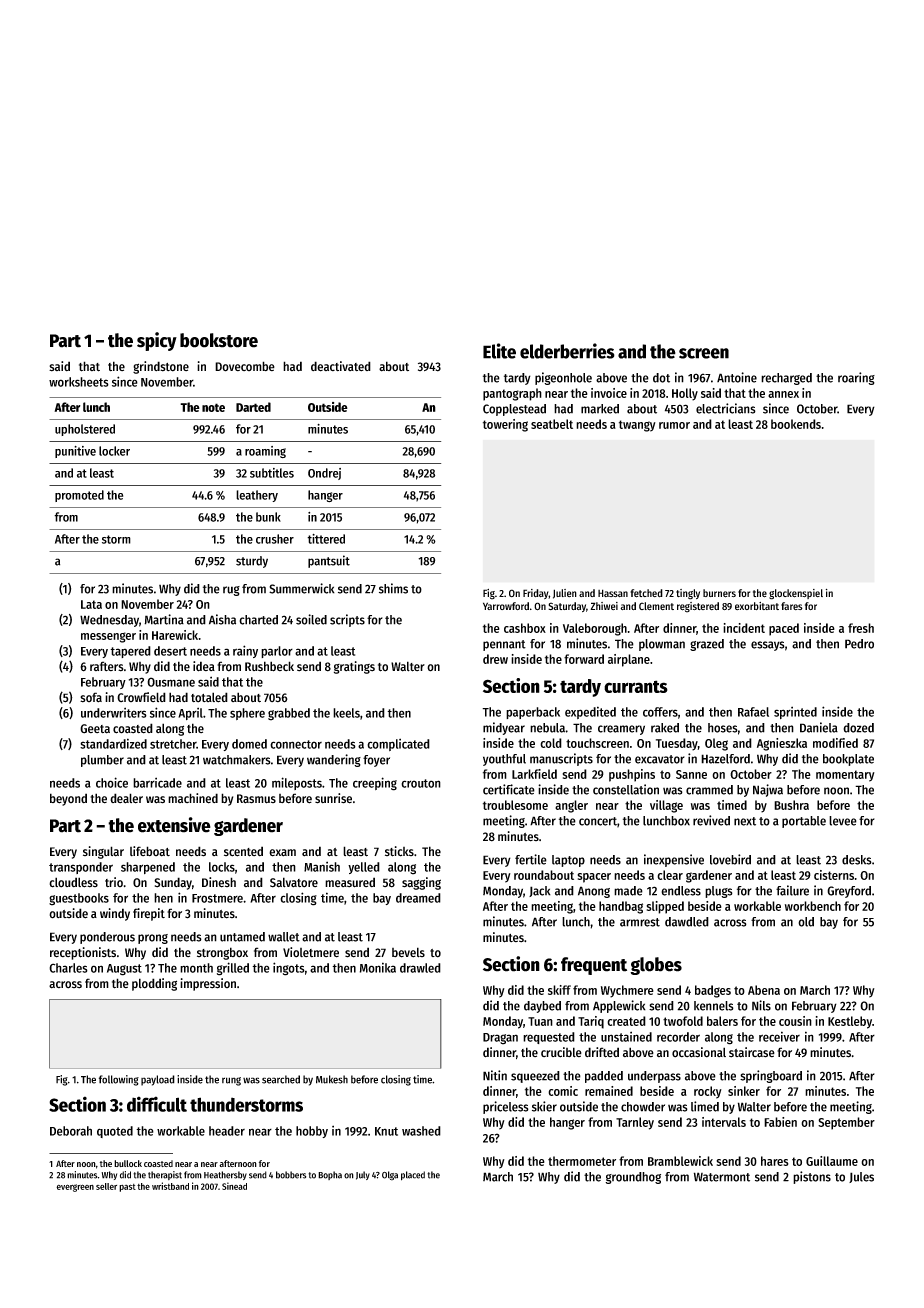  Describe the element at coordinates (796, 424) in the document. I see `bookends` at that location.
